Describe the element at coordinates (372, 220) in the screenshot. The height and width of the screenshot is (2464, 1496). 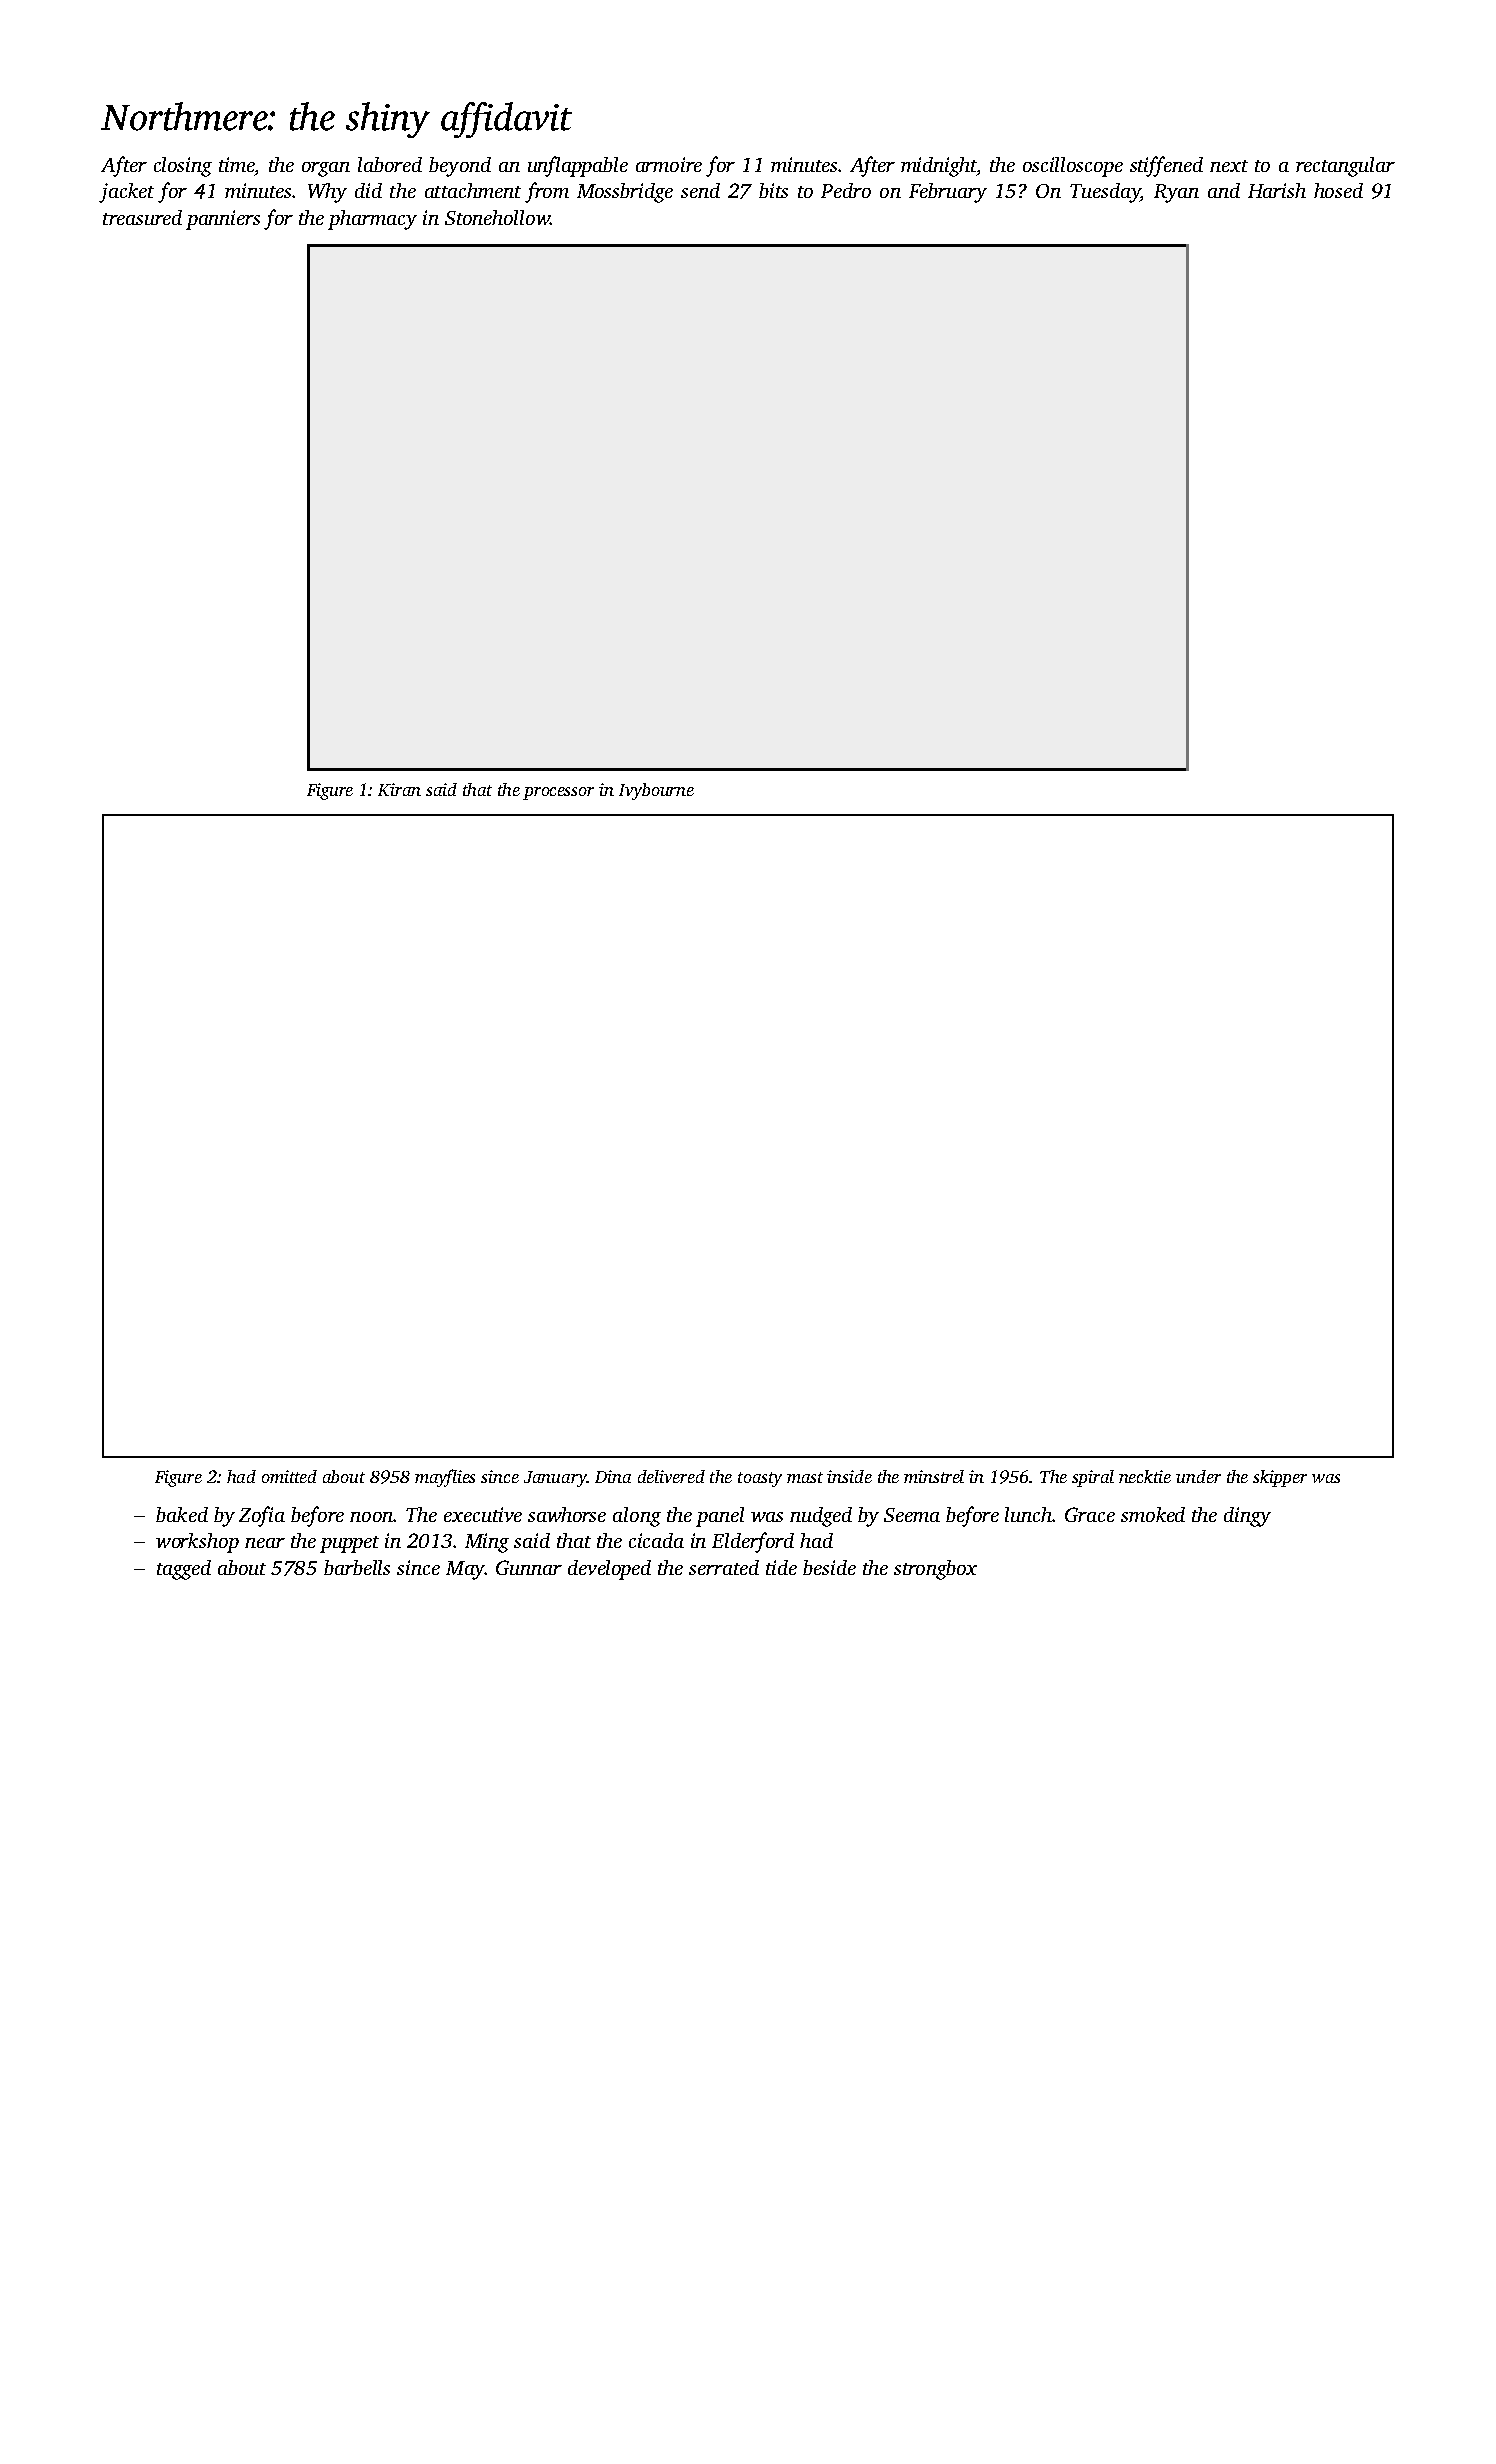
I see `pharmacy` at that location.
